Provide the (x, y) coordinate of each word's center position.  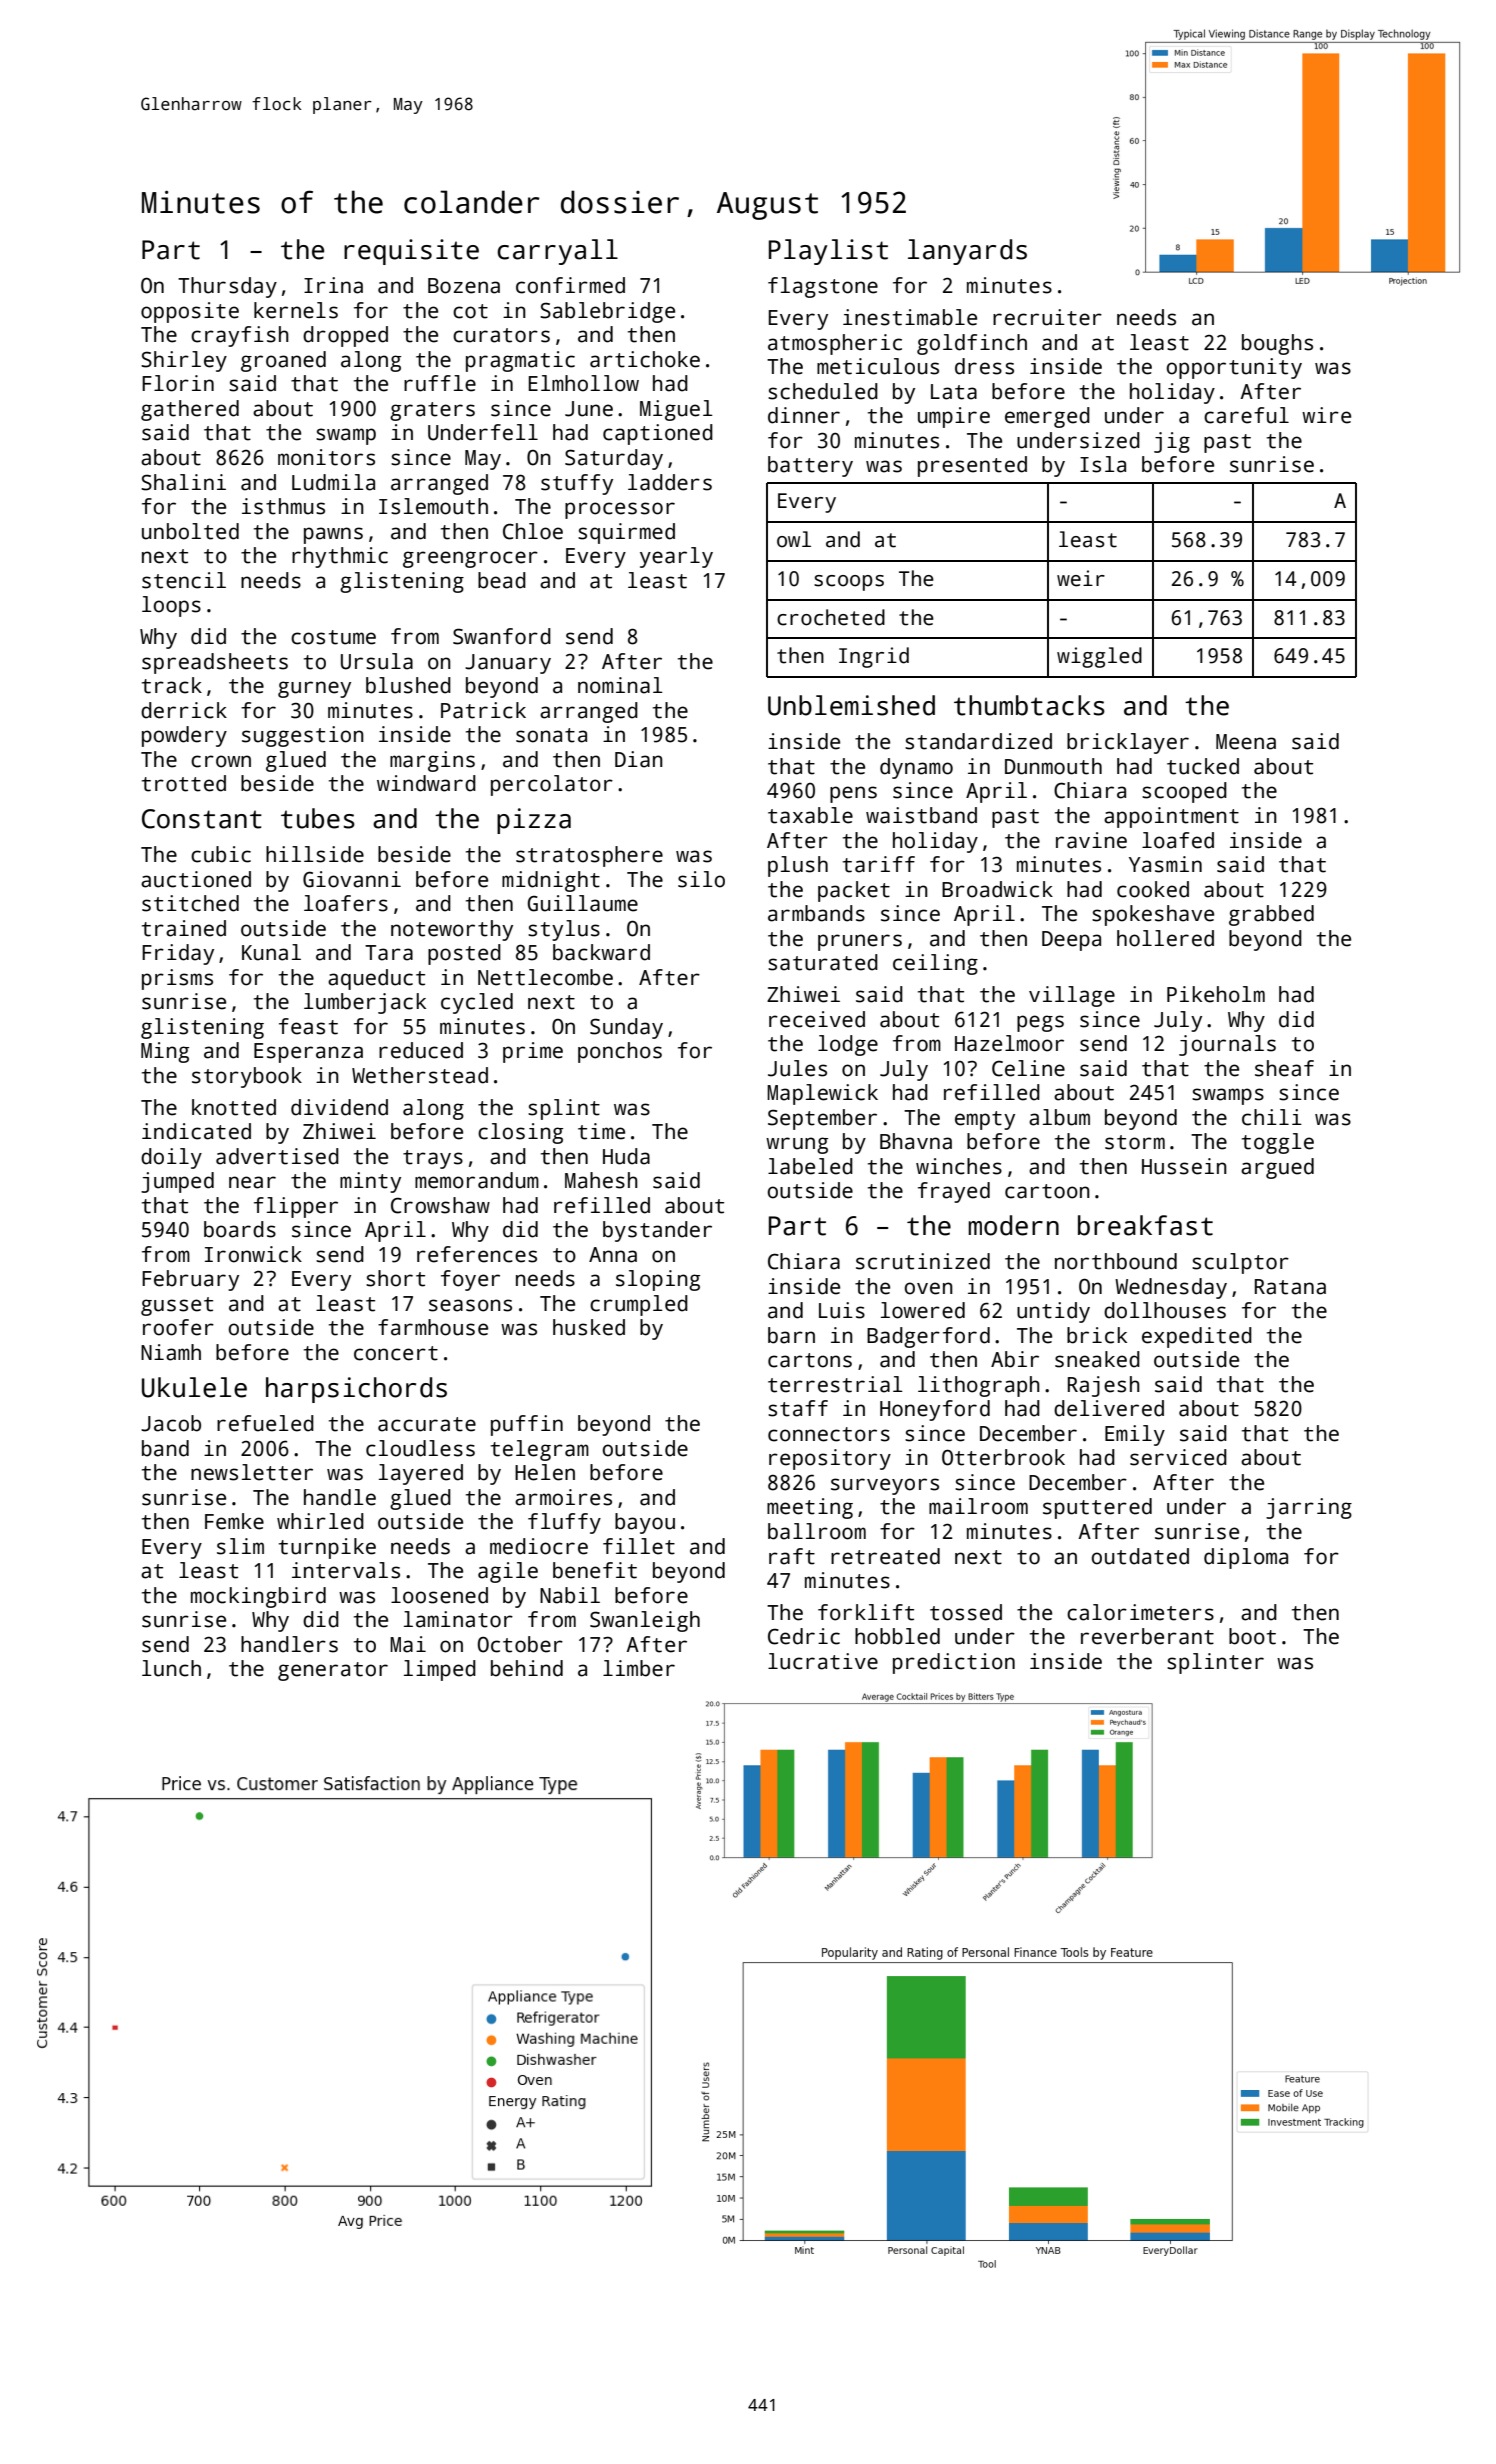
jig (1172, 442)
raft (792, 1556)
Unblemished (851, 705)
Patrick (483, 710)
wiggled (1099, 657)
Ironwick (253, 1254)
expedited (1197, 1337)
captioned (658, 434)
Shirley (184, 361)
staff (798, 1408)
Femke (234, 1521)
